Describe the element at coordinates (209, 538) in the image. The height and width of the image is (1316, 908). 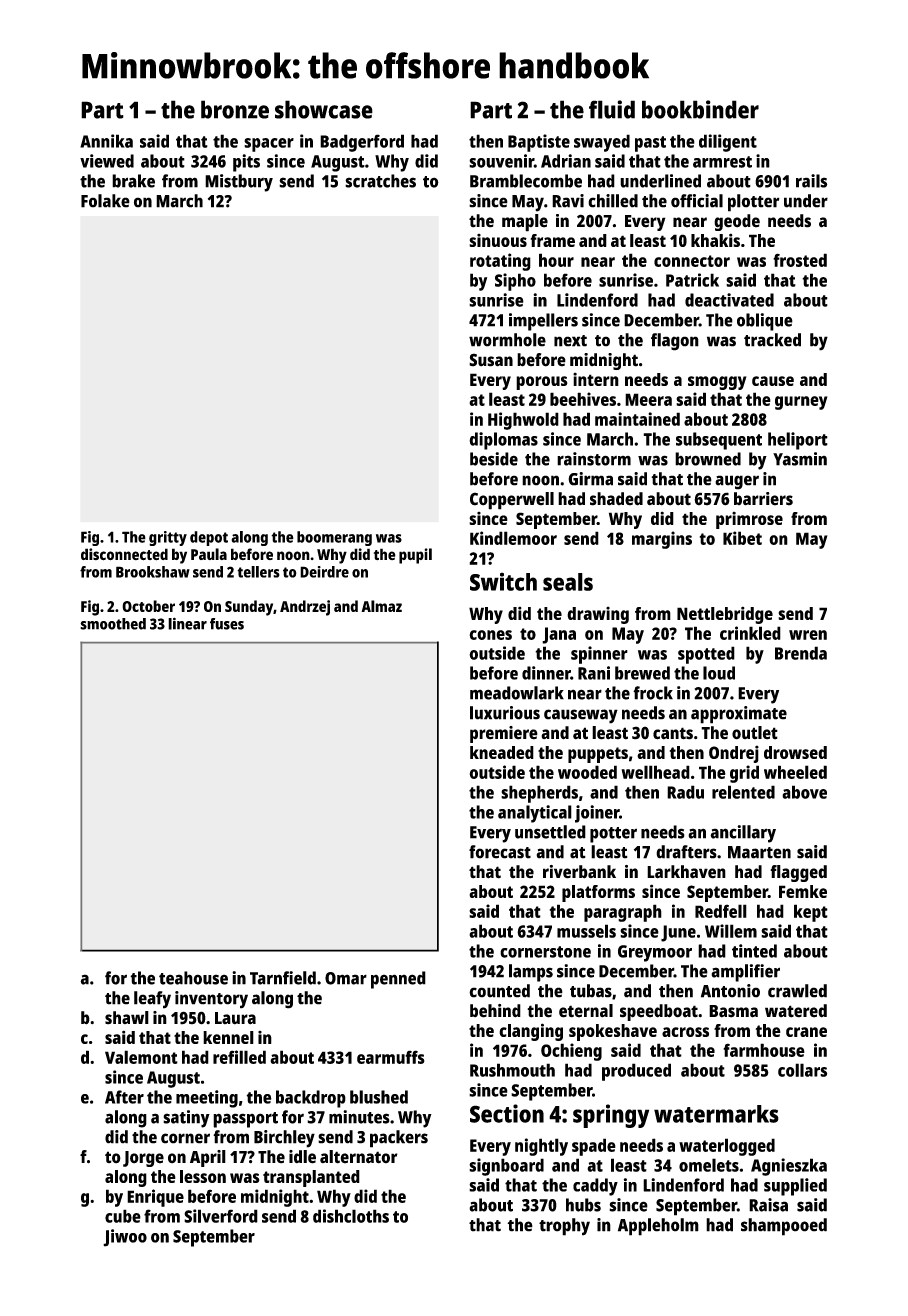
I see `depot` at that location.
